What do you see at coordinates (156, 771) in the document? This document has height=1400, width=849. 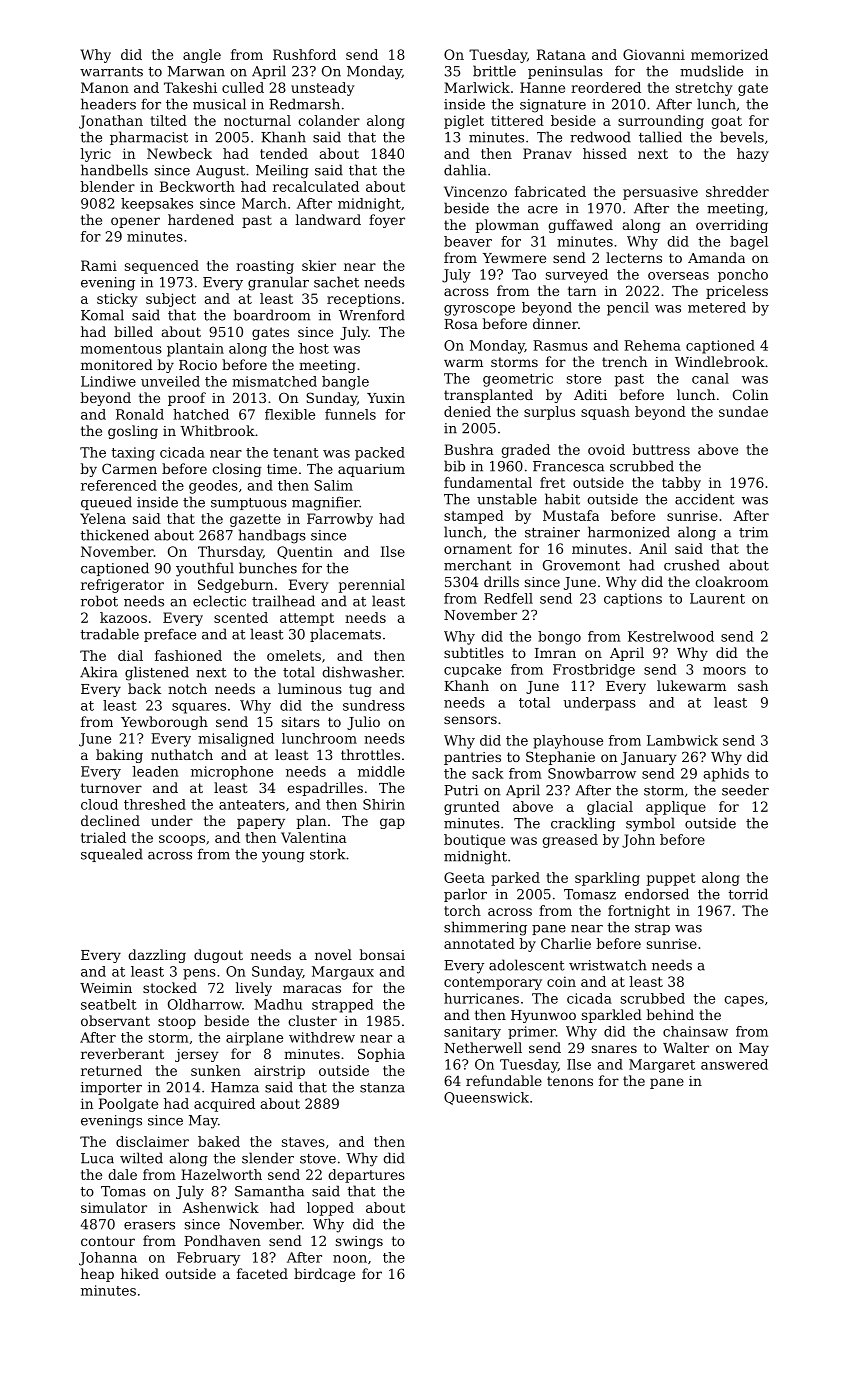 I see `leaden` at bounding box center [156, 771].
